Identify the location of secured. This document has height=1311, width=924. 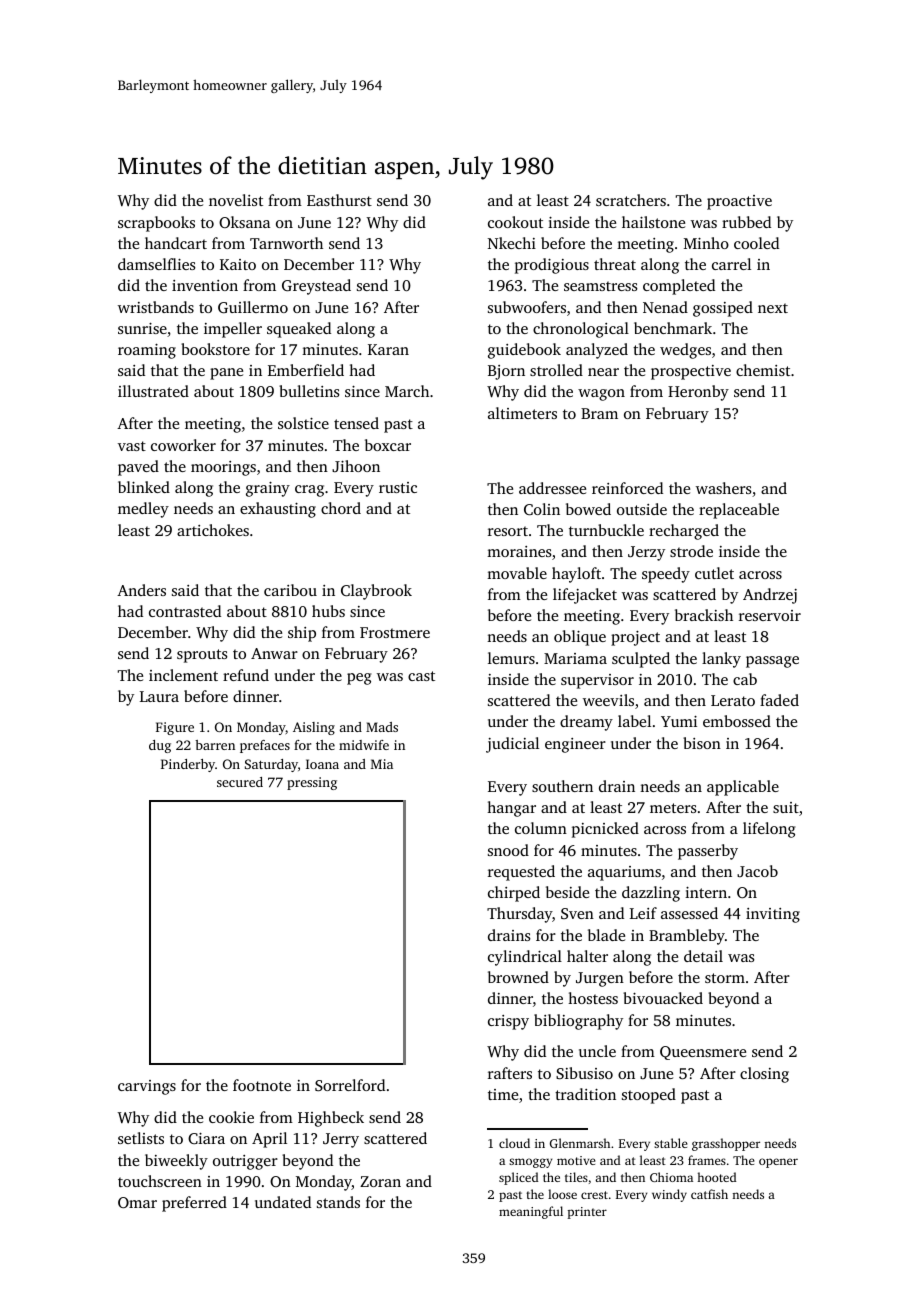
(240, 782).
